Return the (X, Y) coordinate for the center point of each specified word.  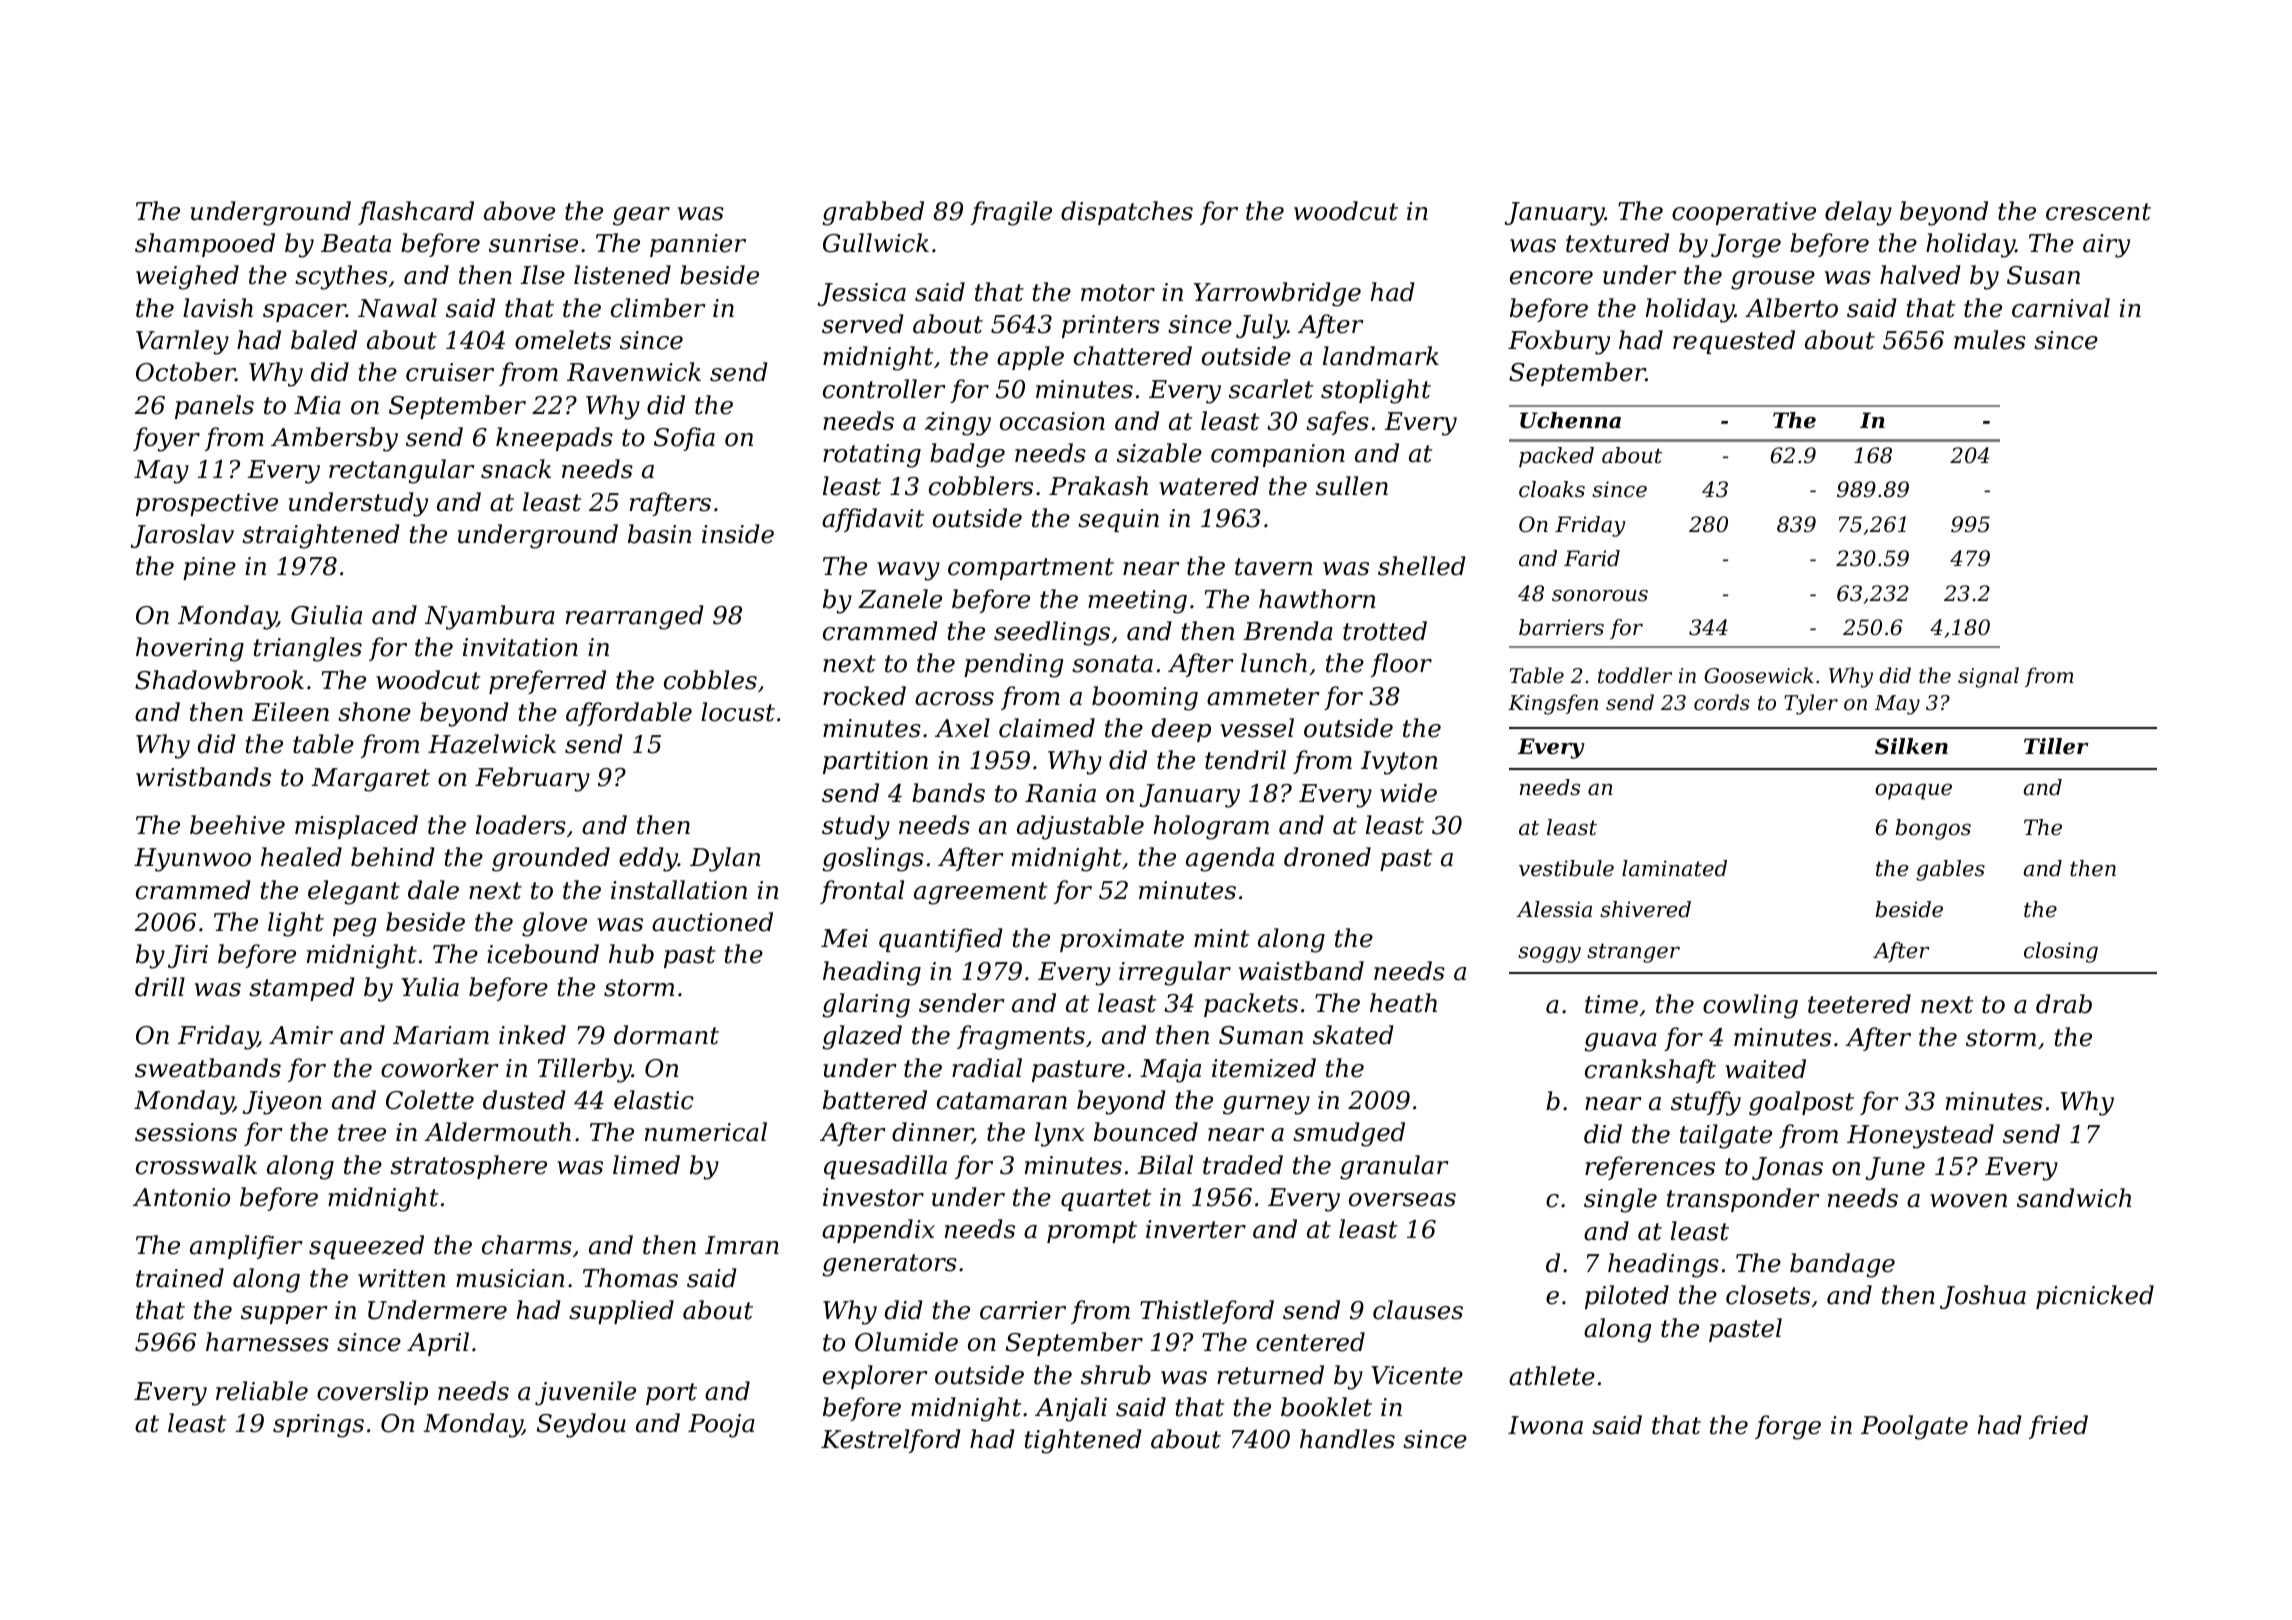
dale (433, 890)
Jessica (862, 294)
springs (318, 1426)
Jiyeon (282, 1103)
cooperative (1744, 213)
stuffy (1706, 1103)
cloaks (1552, 489)
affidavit (873, 520)
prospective (207, 504)
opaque (1913, 792)
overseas (1402, 1200)
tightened (1083, 1441)
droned (1327, 857)
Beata (356, 243)
